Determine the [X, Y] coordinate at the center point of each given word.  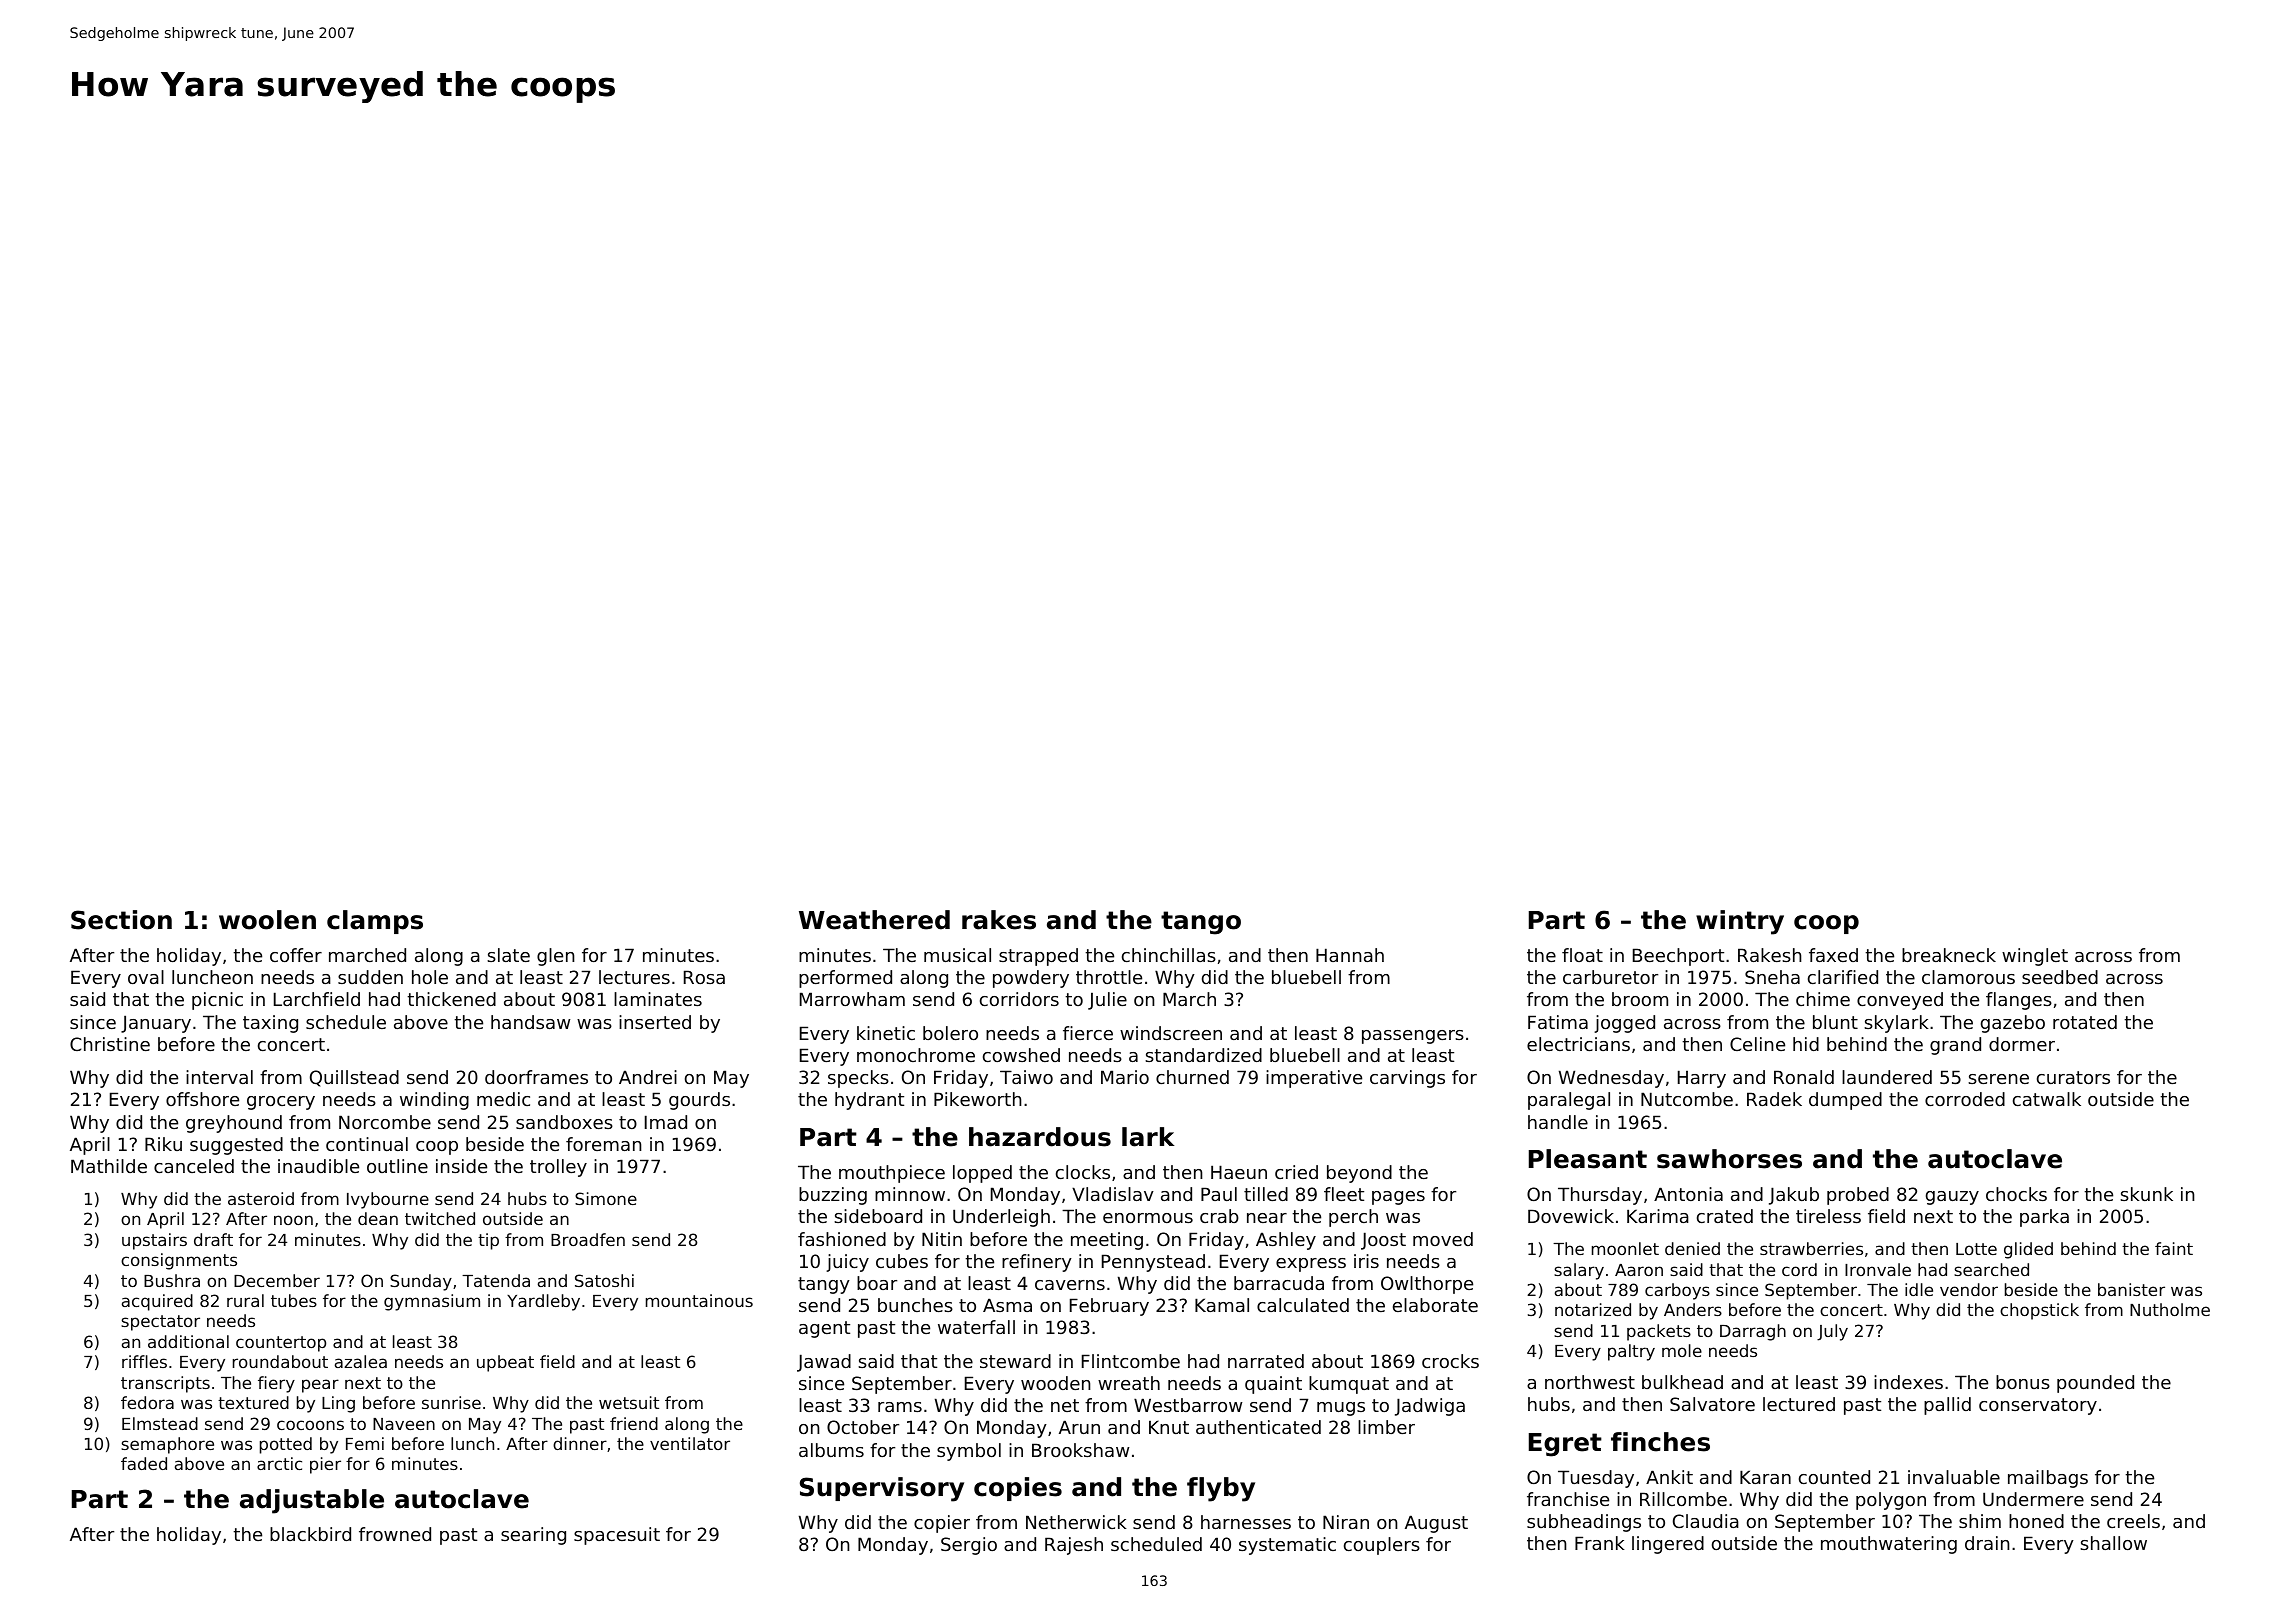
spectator [160, 1323]
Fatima [1558, 1022]
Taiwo [1026, 1077]
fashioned [842, 1239]
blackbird [310, 1534]
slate [508, 955]
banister [2131, 1289]
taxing [270, 1024]
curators [2073, 1077]
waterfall [976, 1327]
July [1832, 1332]
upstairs [154, 1241]
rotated [2085, 1022]
